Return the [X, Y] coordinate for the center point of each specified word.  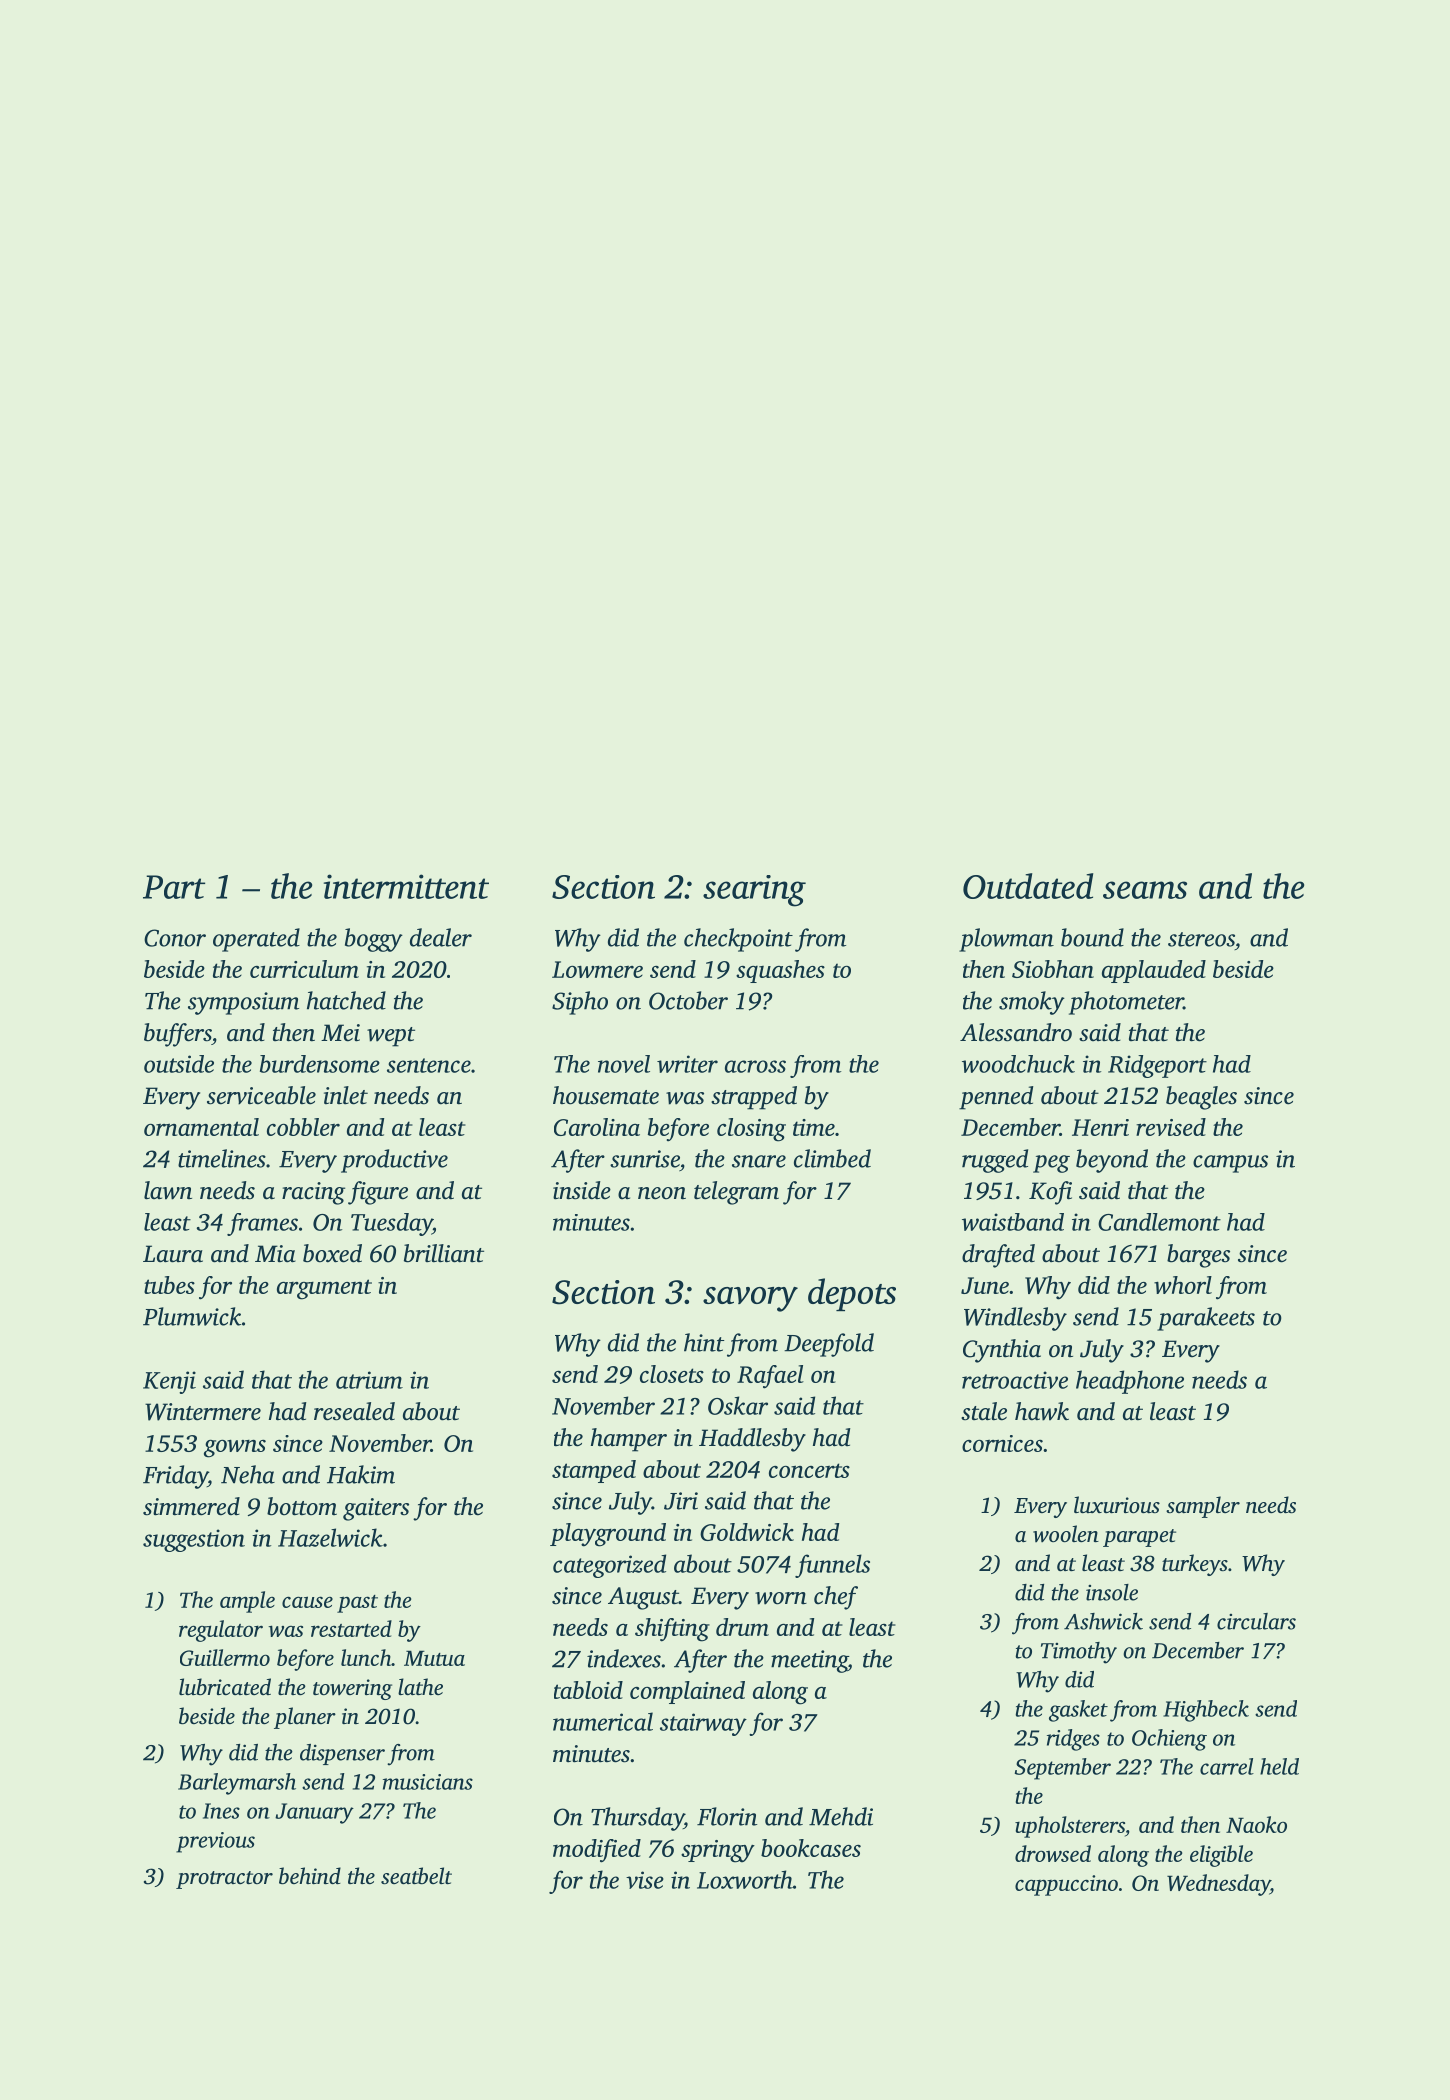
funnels [832, 1566]
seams [1145, 890]
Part [174, 887]
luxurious [1117, 1504]
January [314, 1813]
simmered [191, 1506]
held [1279, 1766]
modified [597, 1851]
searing [754, 891]
